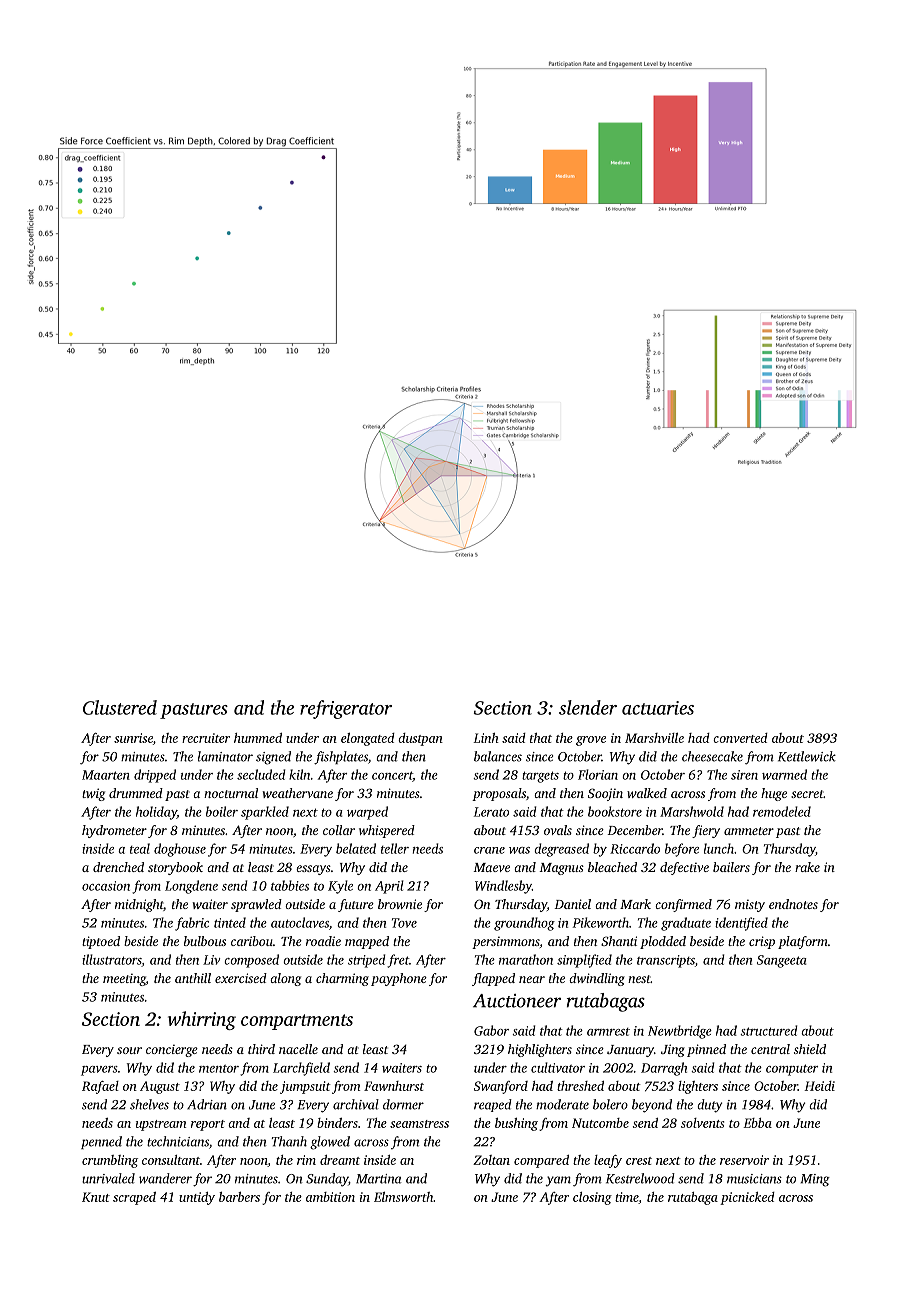 The height and width of the image is (1308, 924). What do you see at coordinates (592, 1198) in the image?
I see `closing` at bounding box center [592, 1198].
